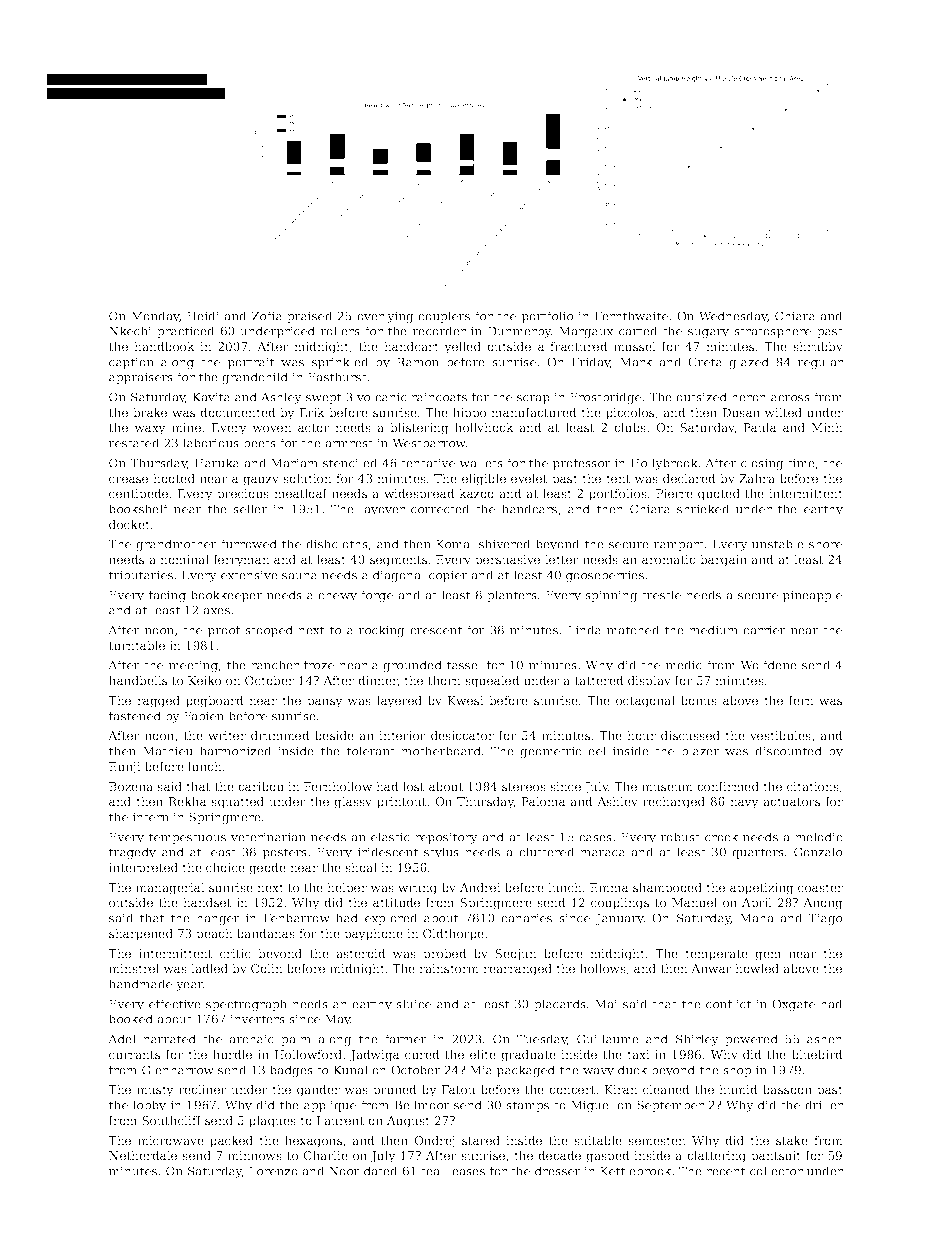 Image resolution: width=952 pixels, height=1233 pixels. What do you see at coordinates (325, 703) in the document?
I see `pansy` at bounding box center [325, 703].
